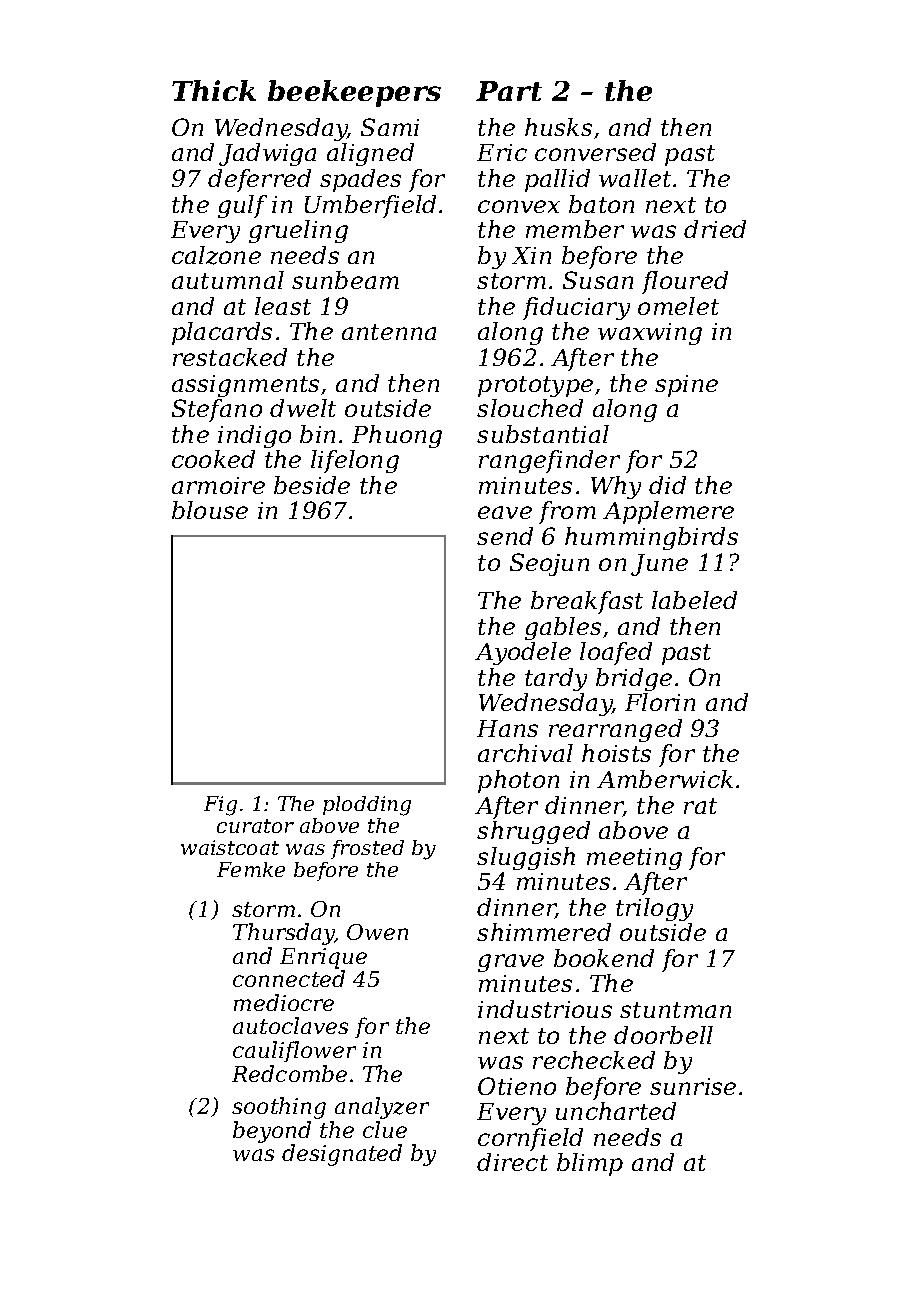 Image resolution: width=924 pixels, height=1311 pixels. Describe the element at coordinates (367, 806) in the screenshot. I see `plodding` at that location.
